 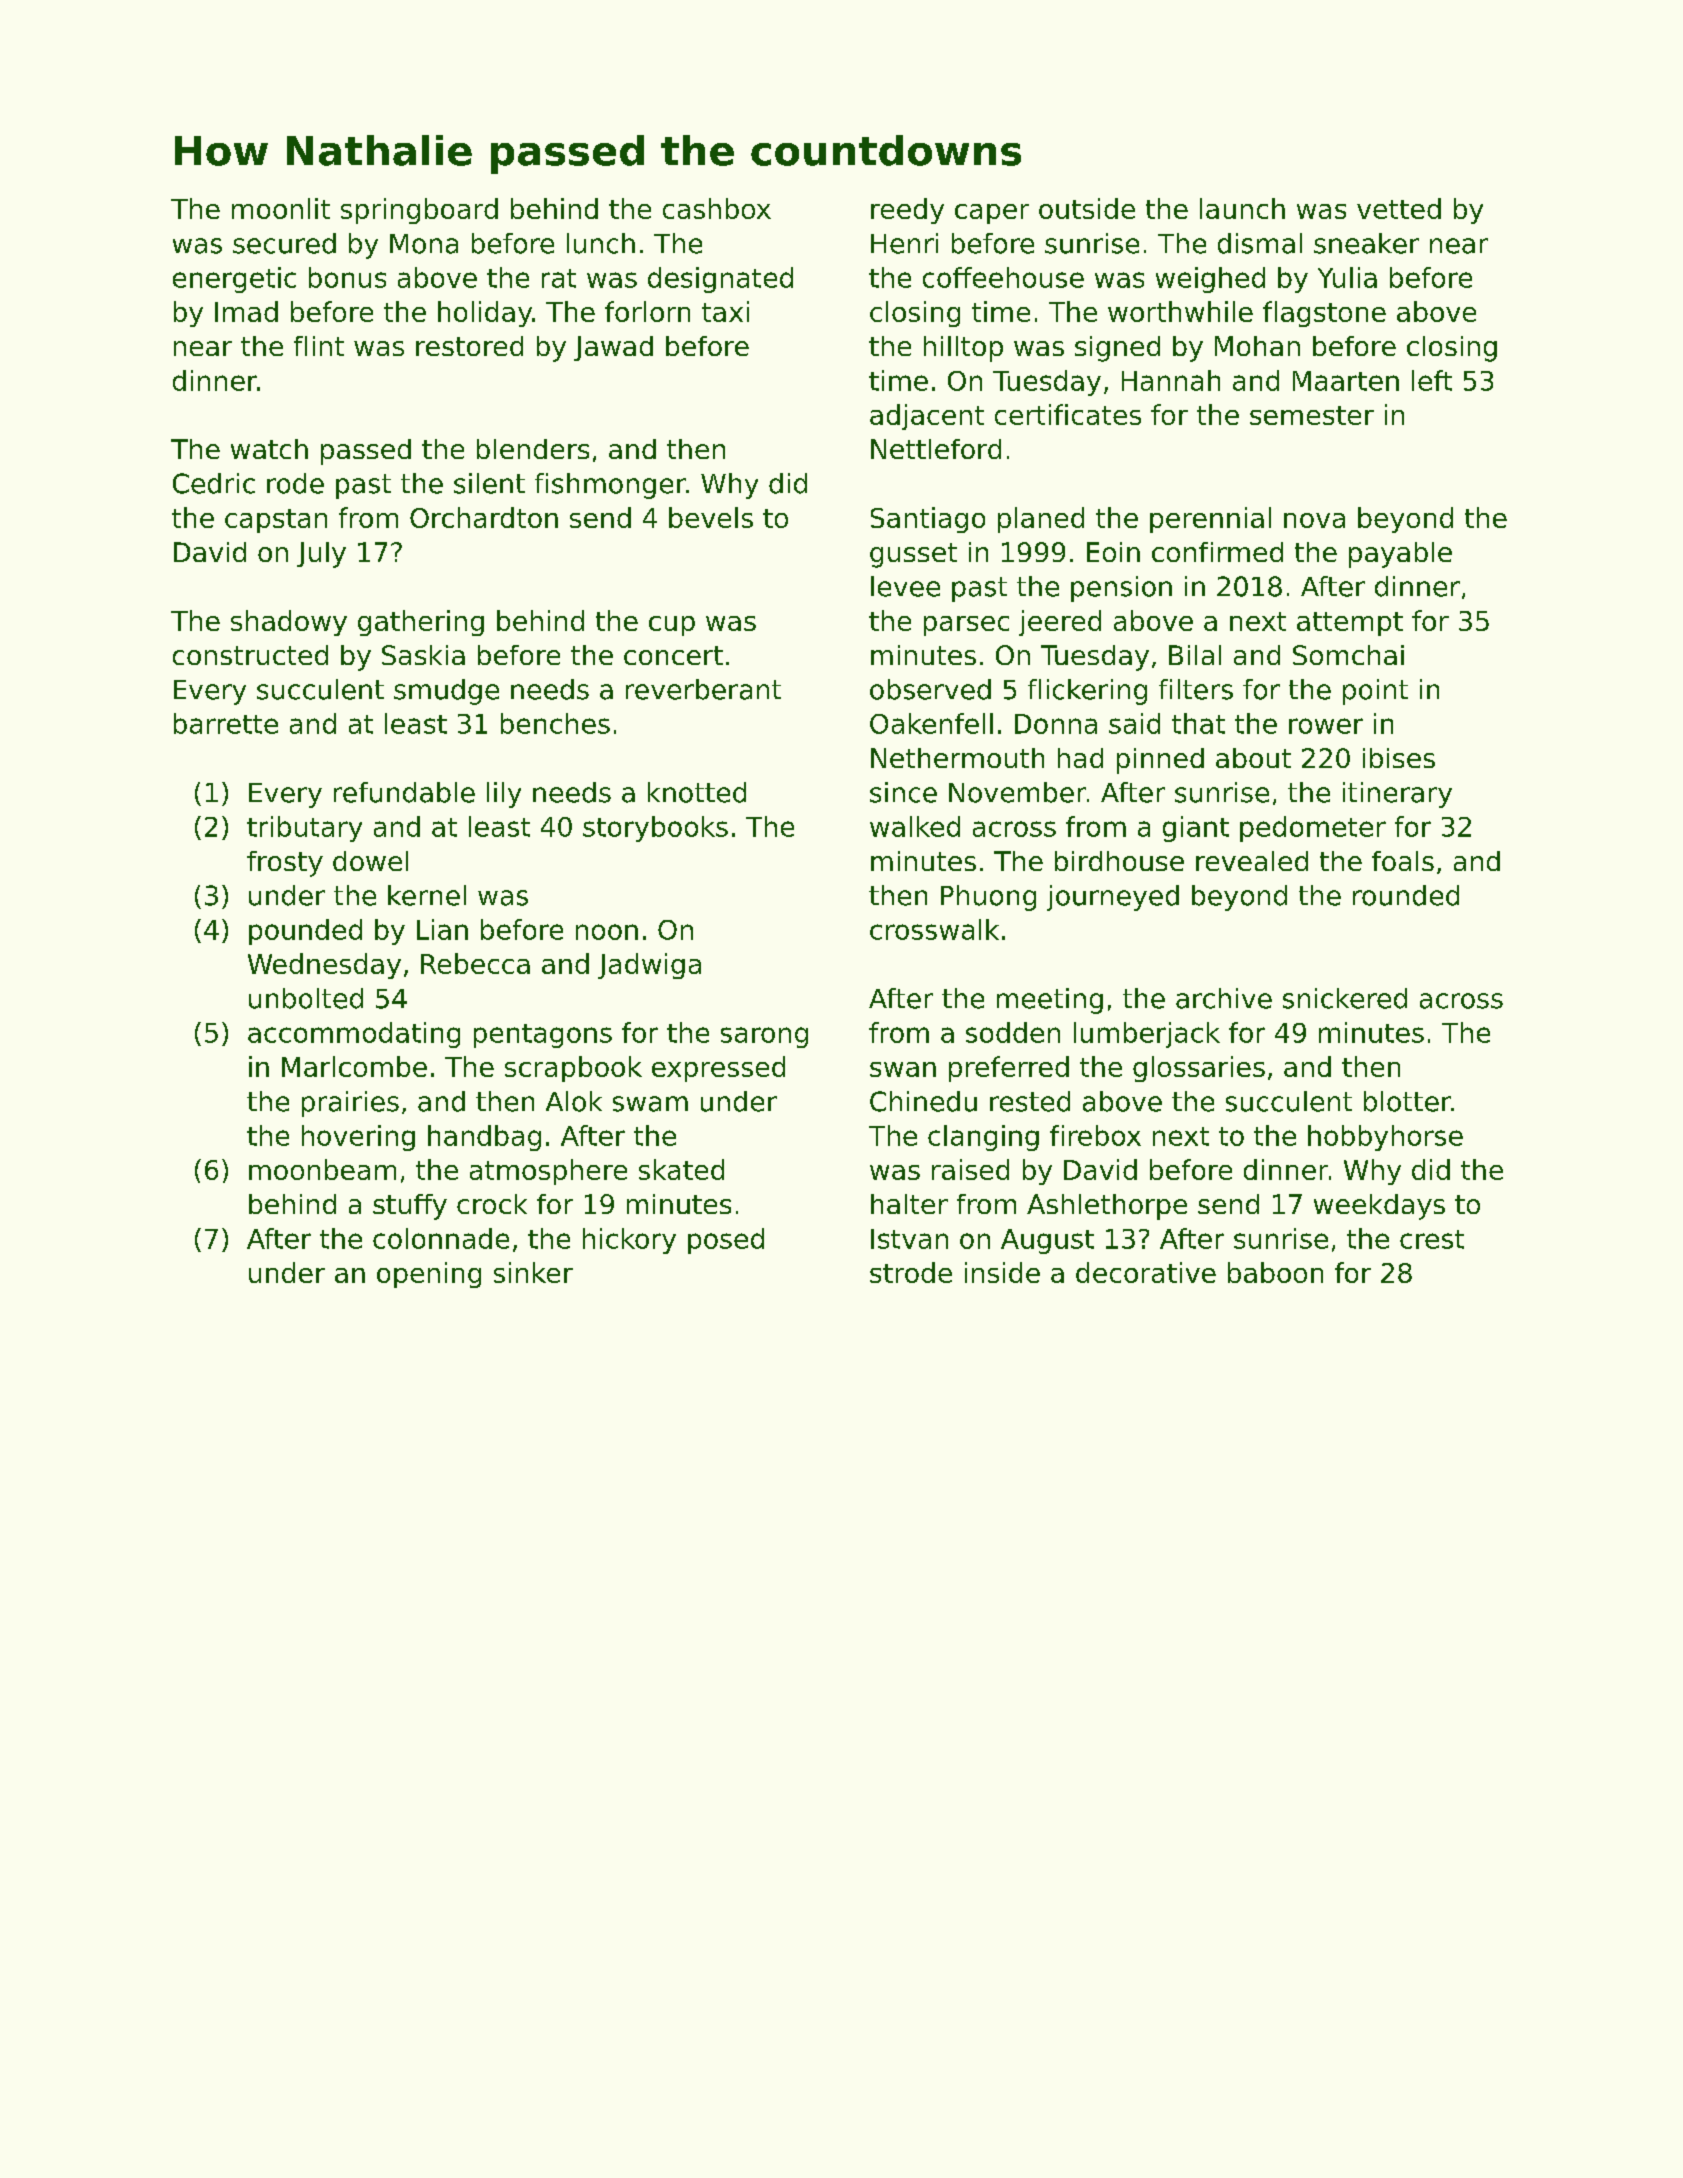 I want to click on moonlit, so click(x=281, y=208).
